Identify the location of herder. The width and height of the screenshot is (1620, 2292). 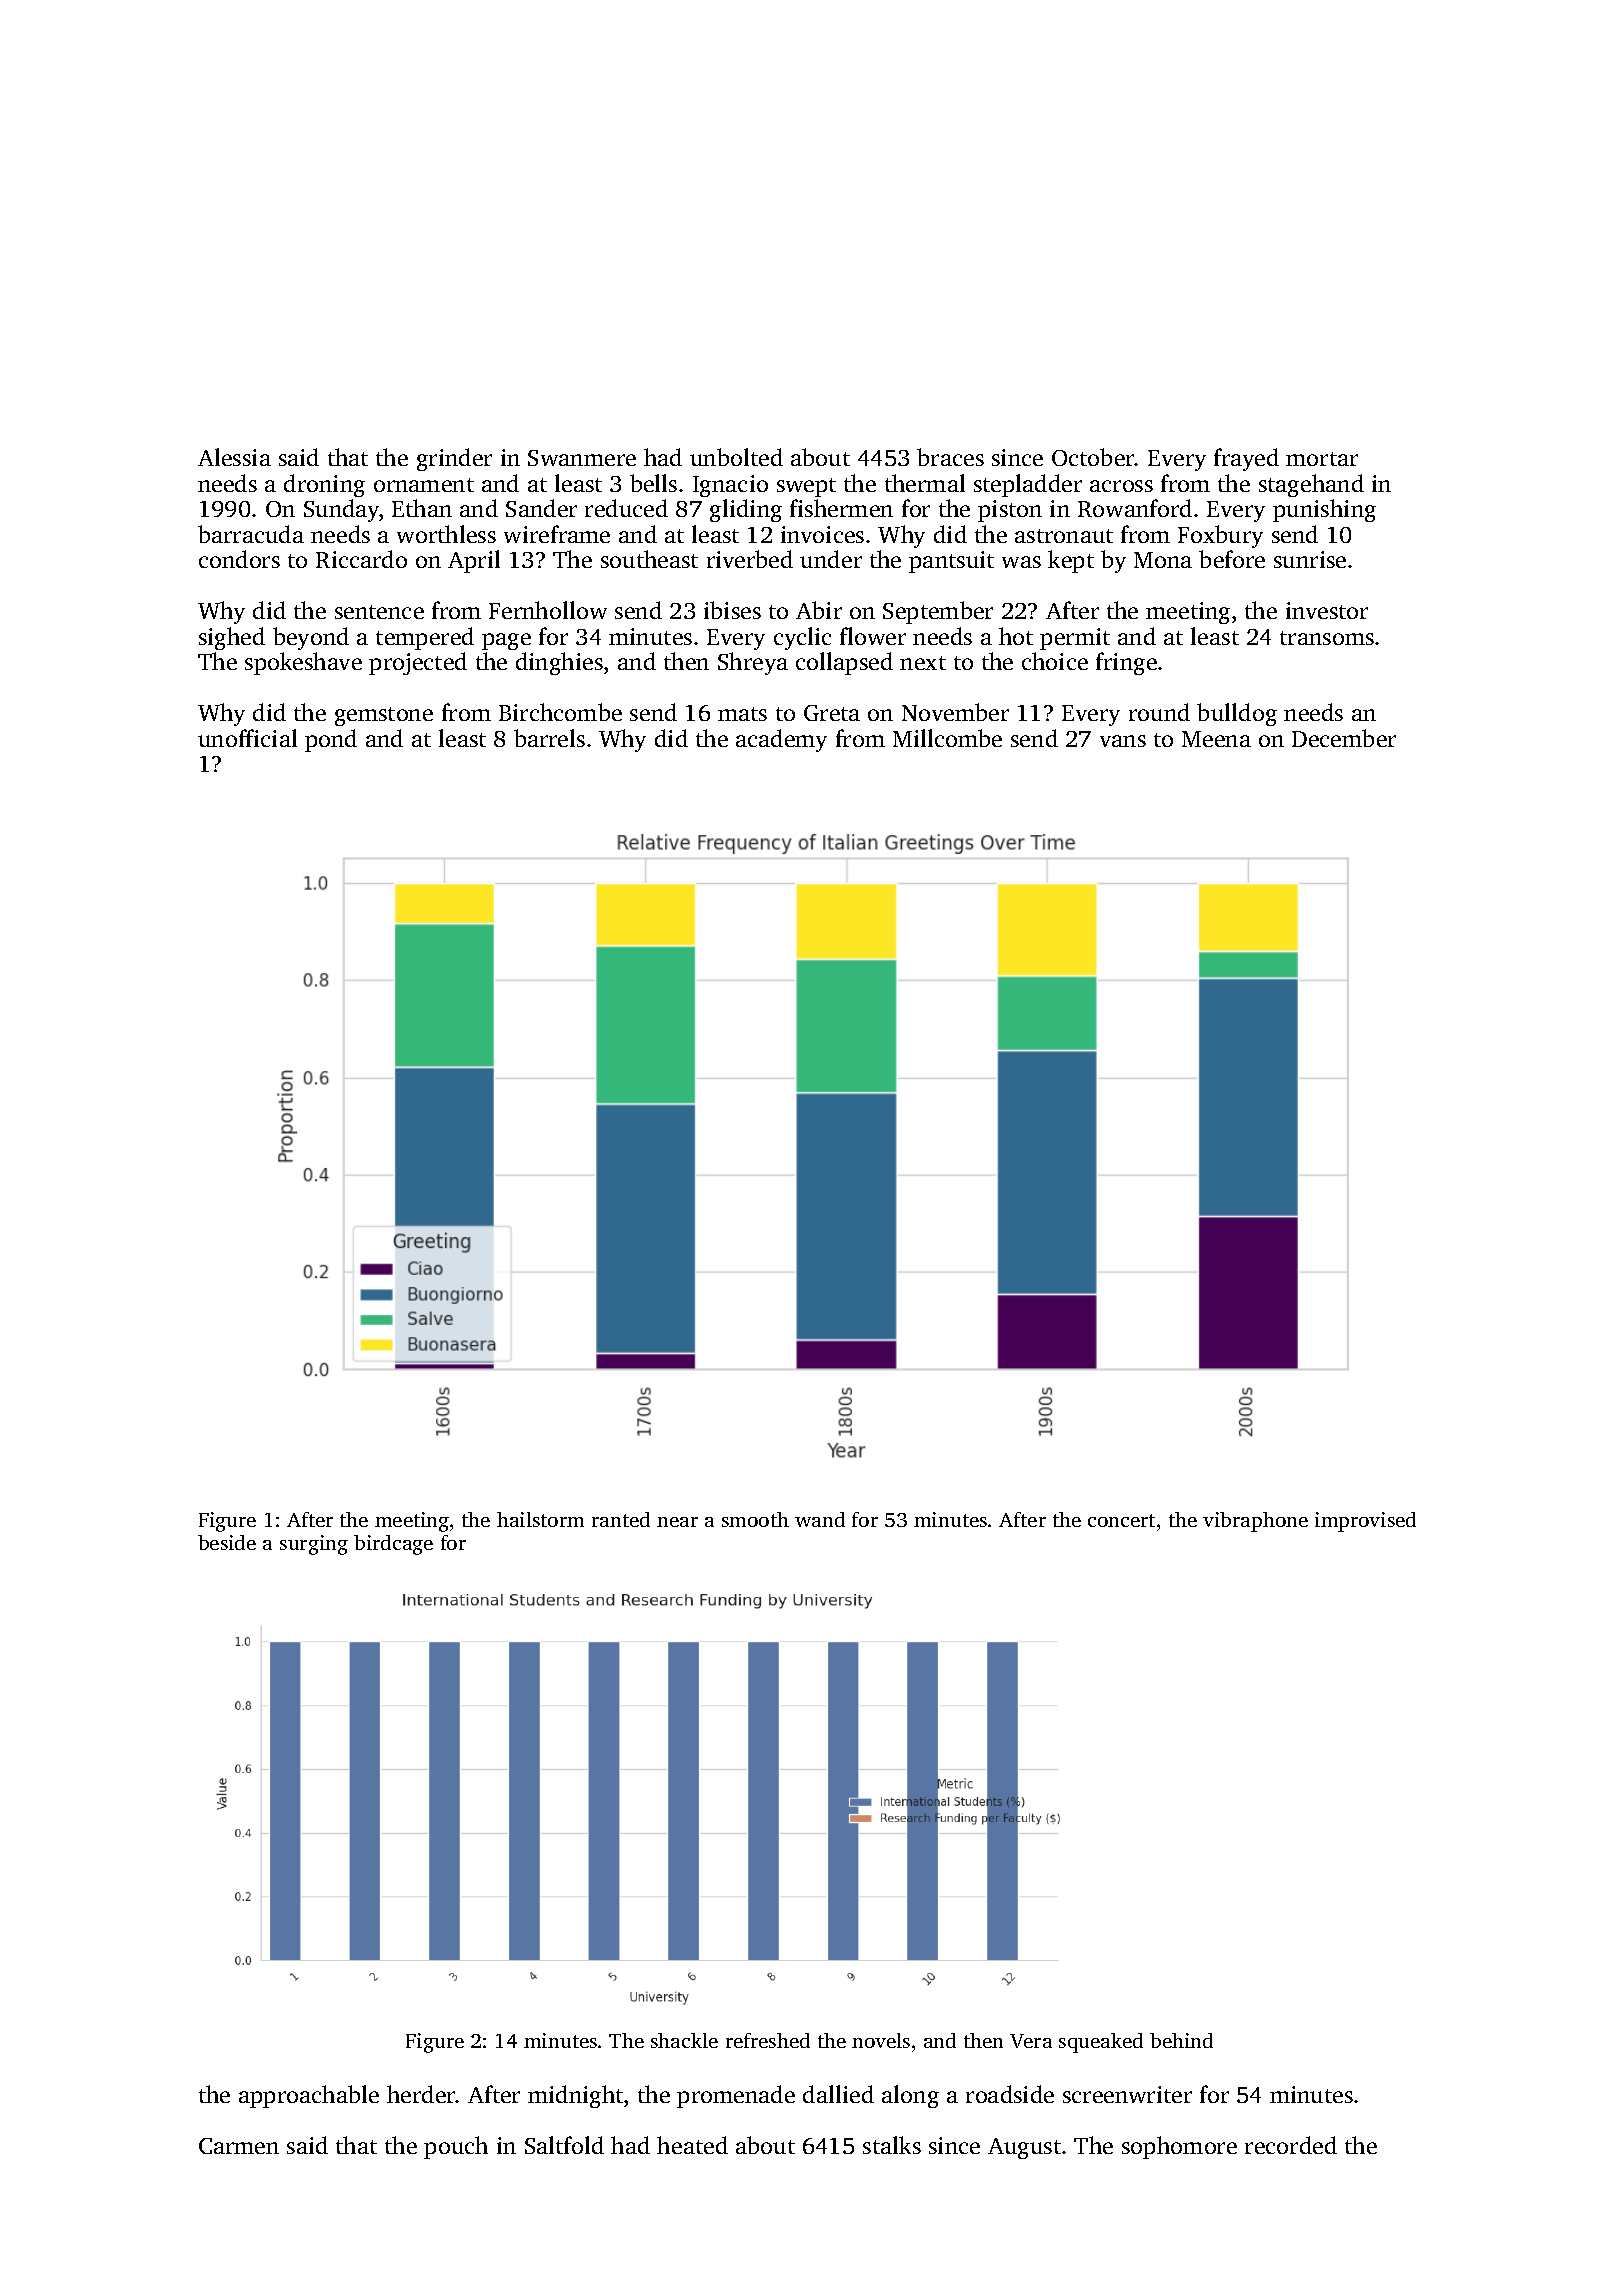
(421, 2094).
